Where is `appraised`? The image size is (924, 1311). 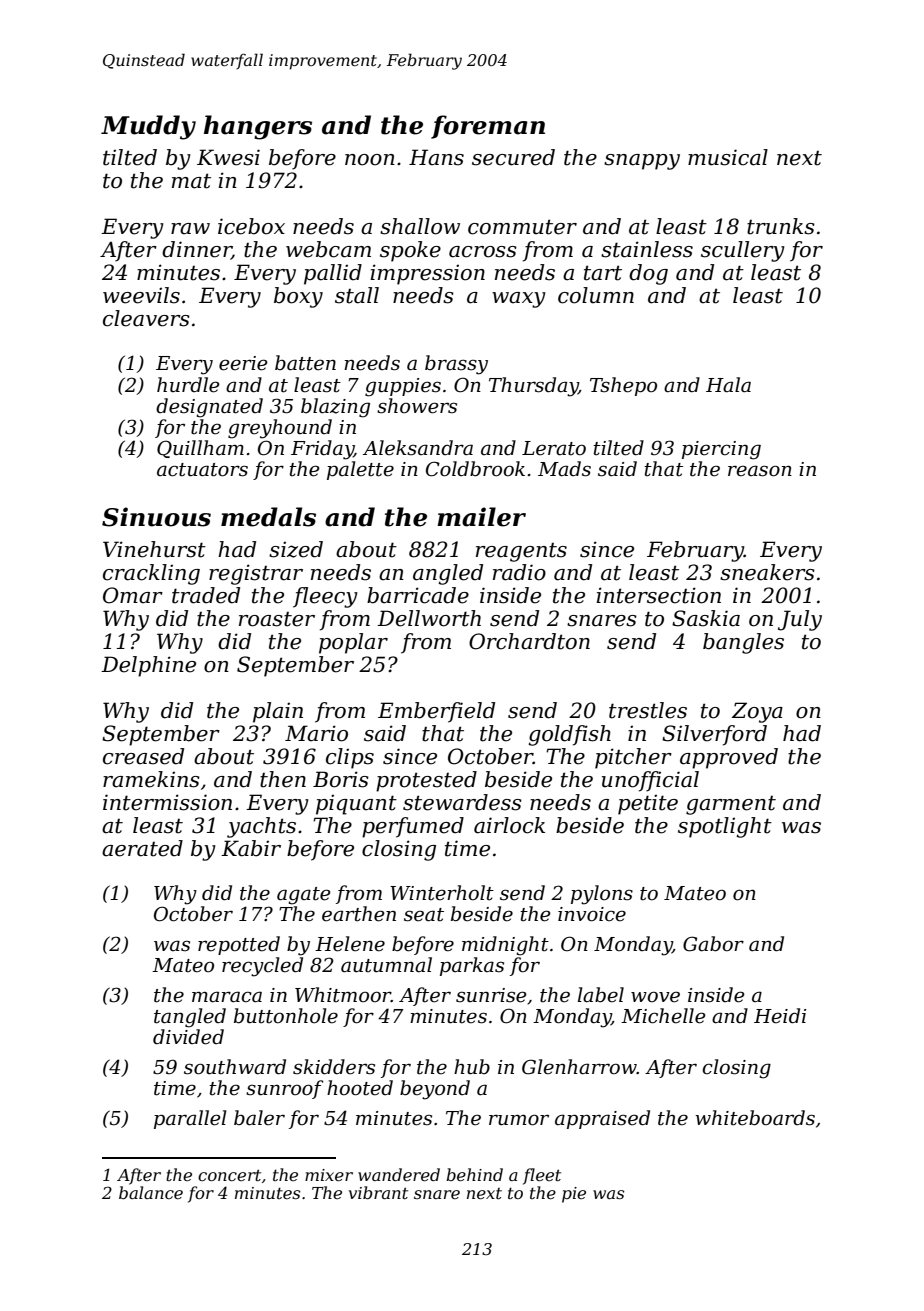
appraised is located at coordinates (602, 1119).
